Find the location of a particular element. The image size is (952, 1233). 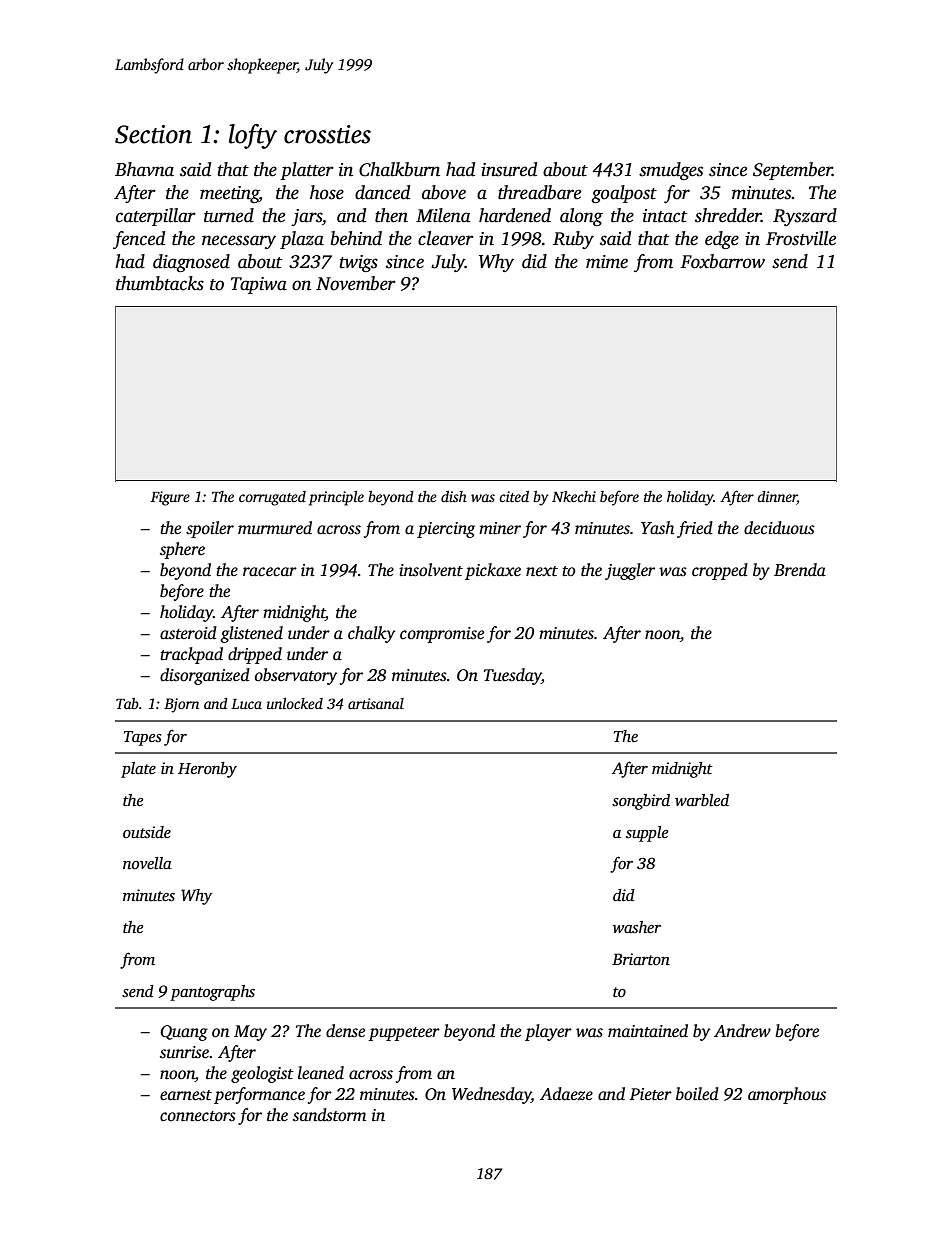

lofty is located at coordinates (253, 136).
